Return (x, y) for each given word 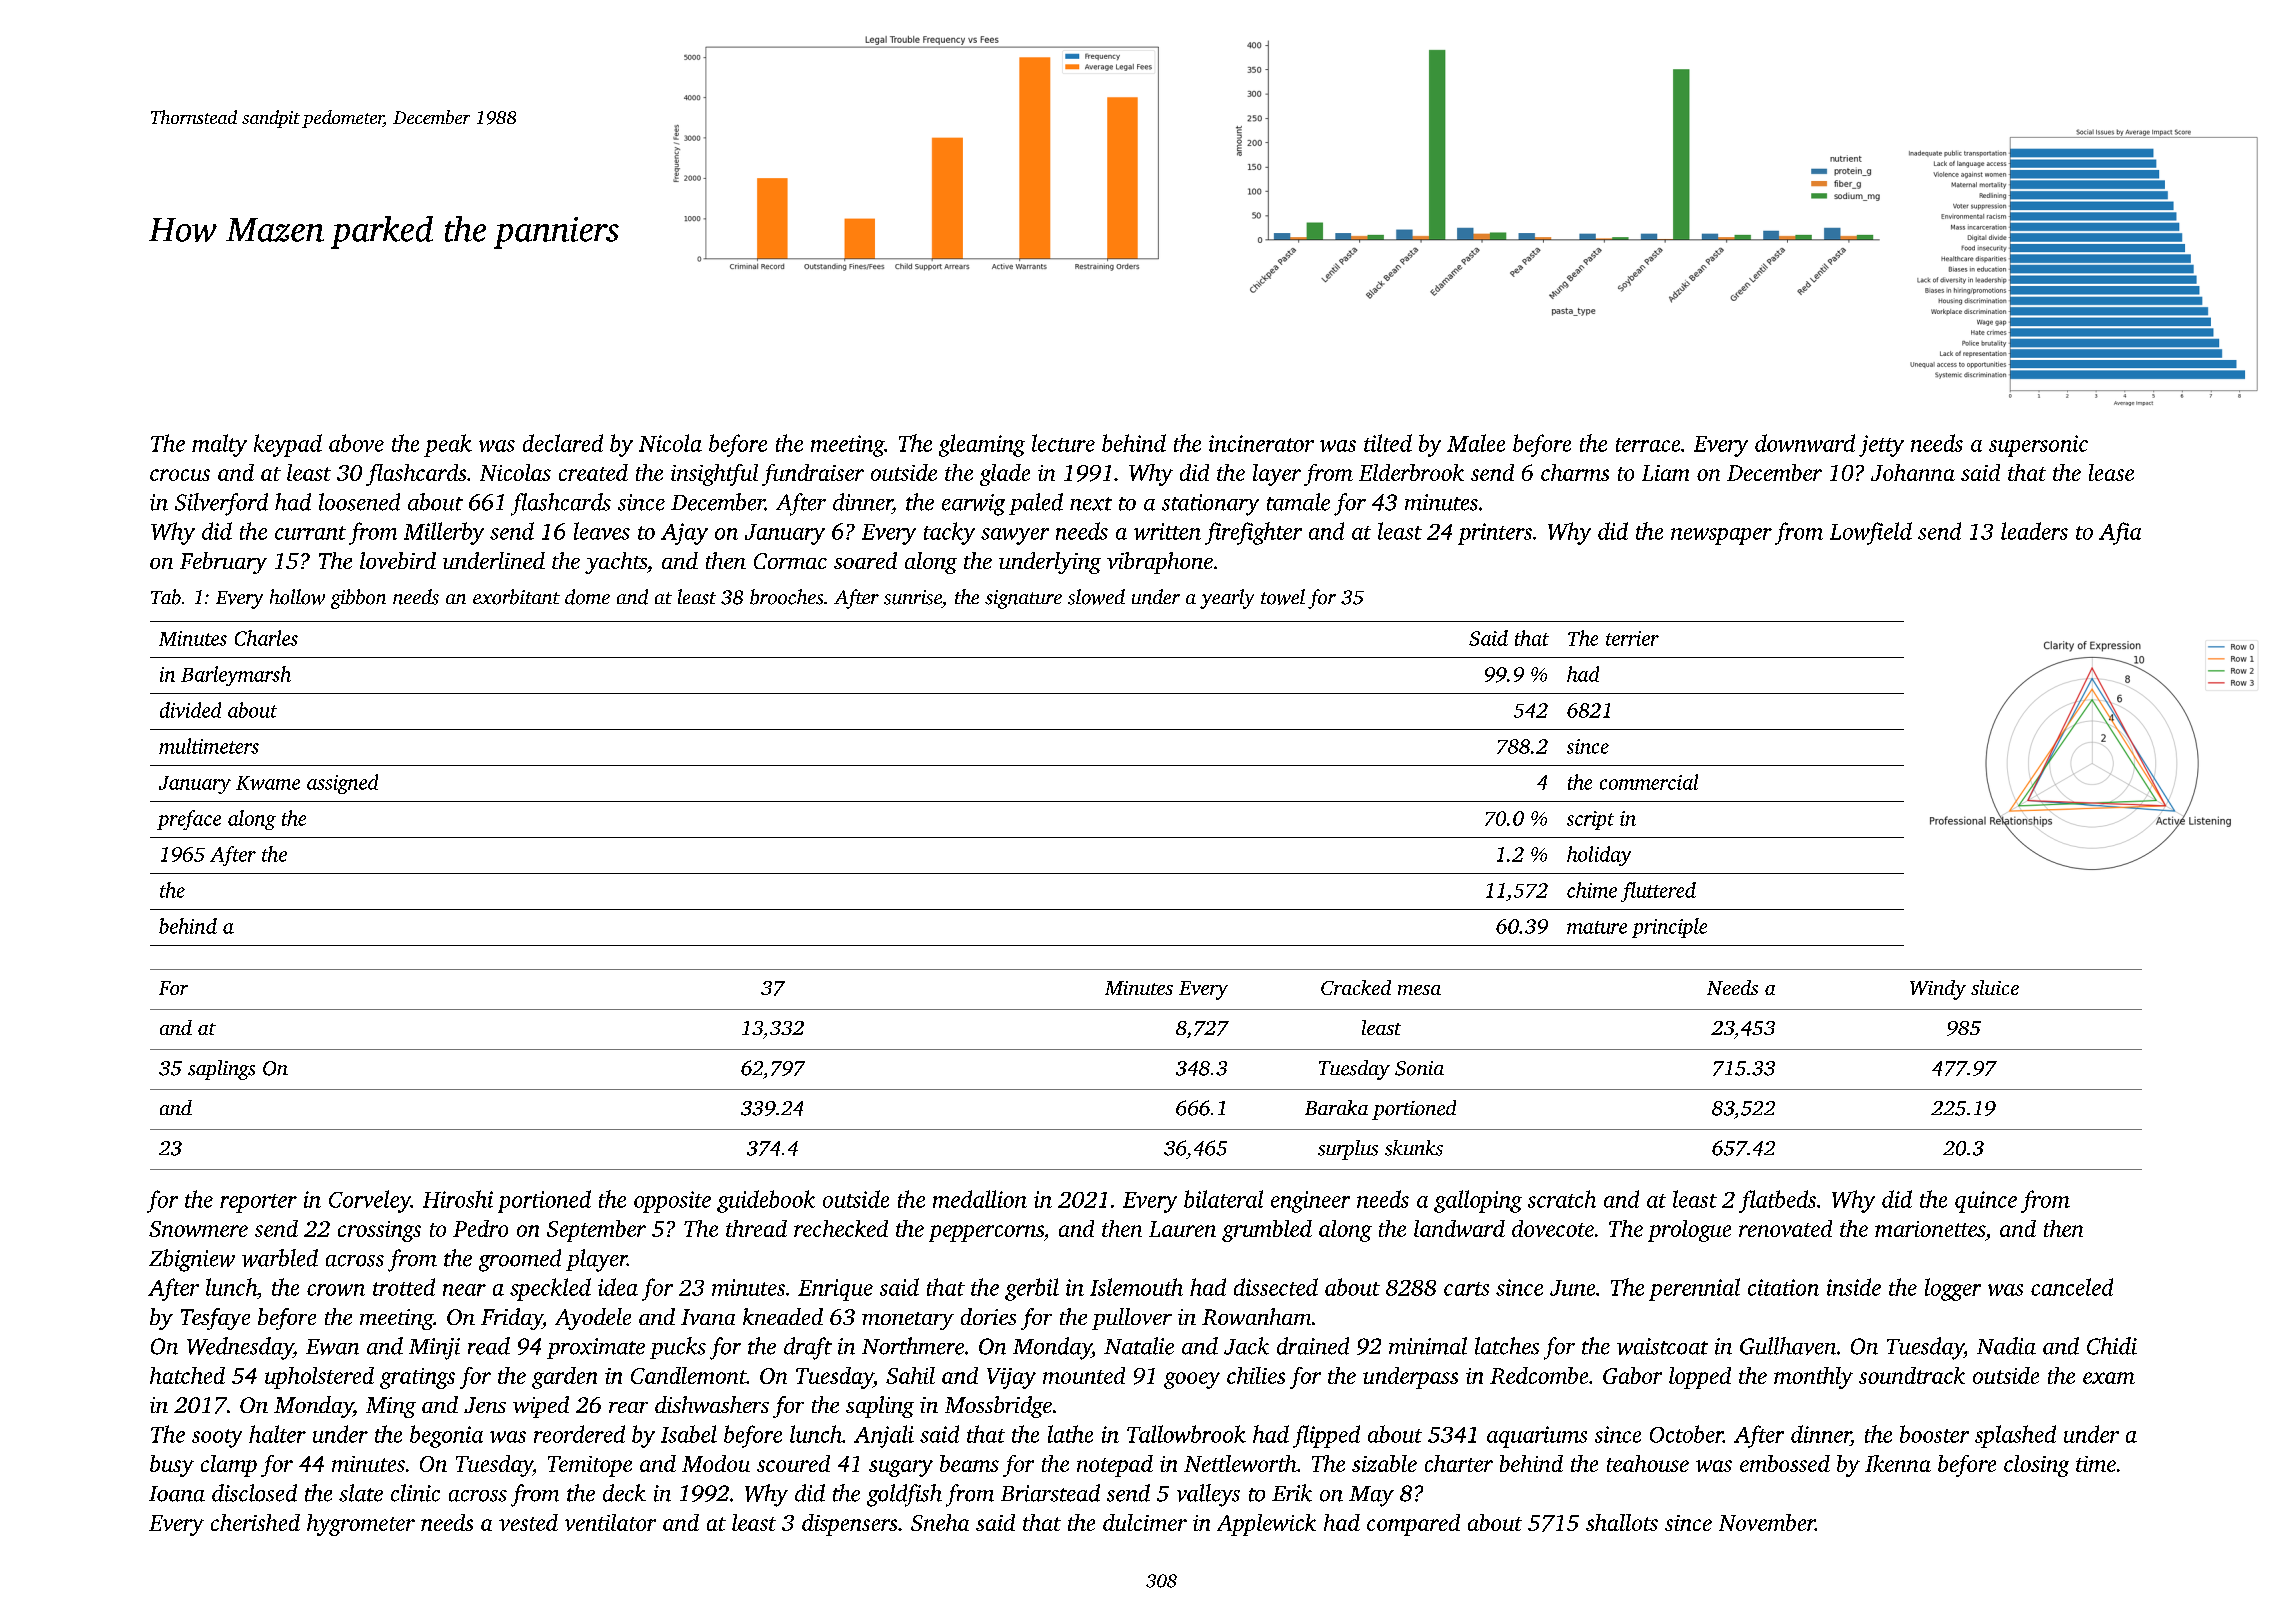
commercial (1649, 782)
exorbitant (516, 597)
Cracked (1356, 987)
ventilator (610, 1522)
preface (189, 820)
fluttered (1658, 892)
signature (1023, 599)
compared (1413, 1525)
